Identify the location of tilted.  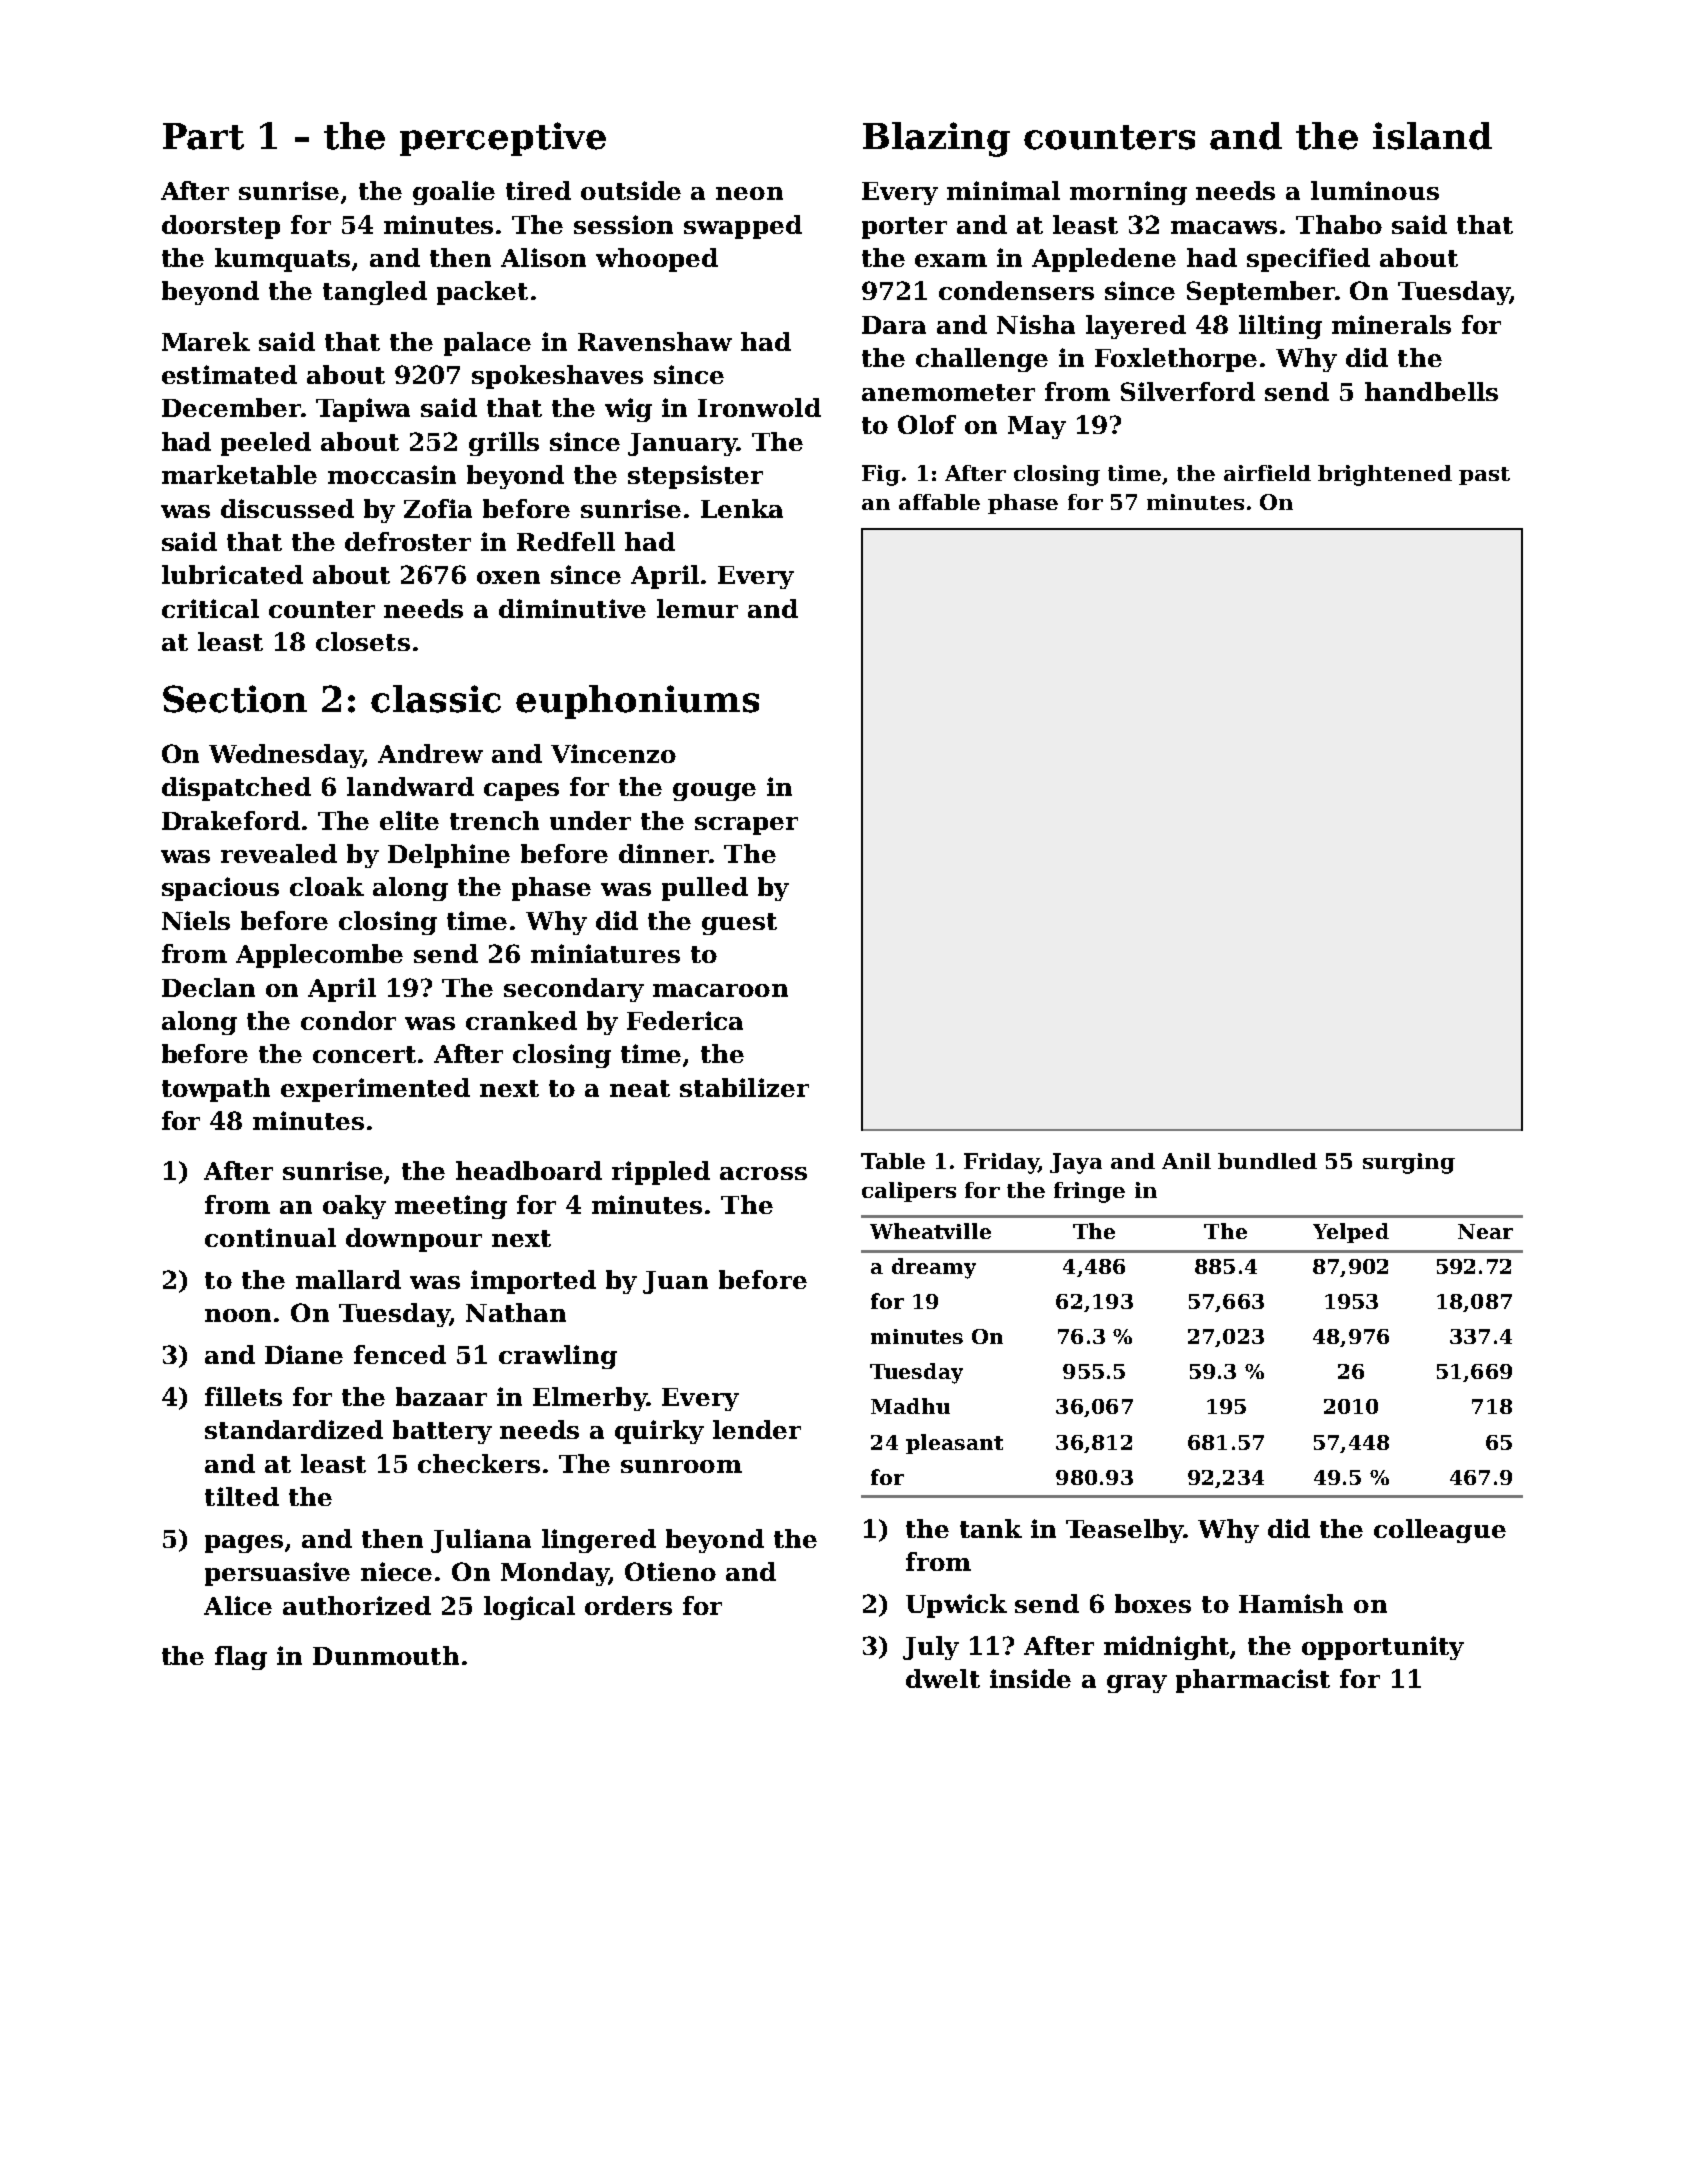
(242, 1496).
